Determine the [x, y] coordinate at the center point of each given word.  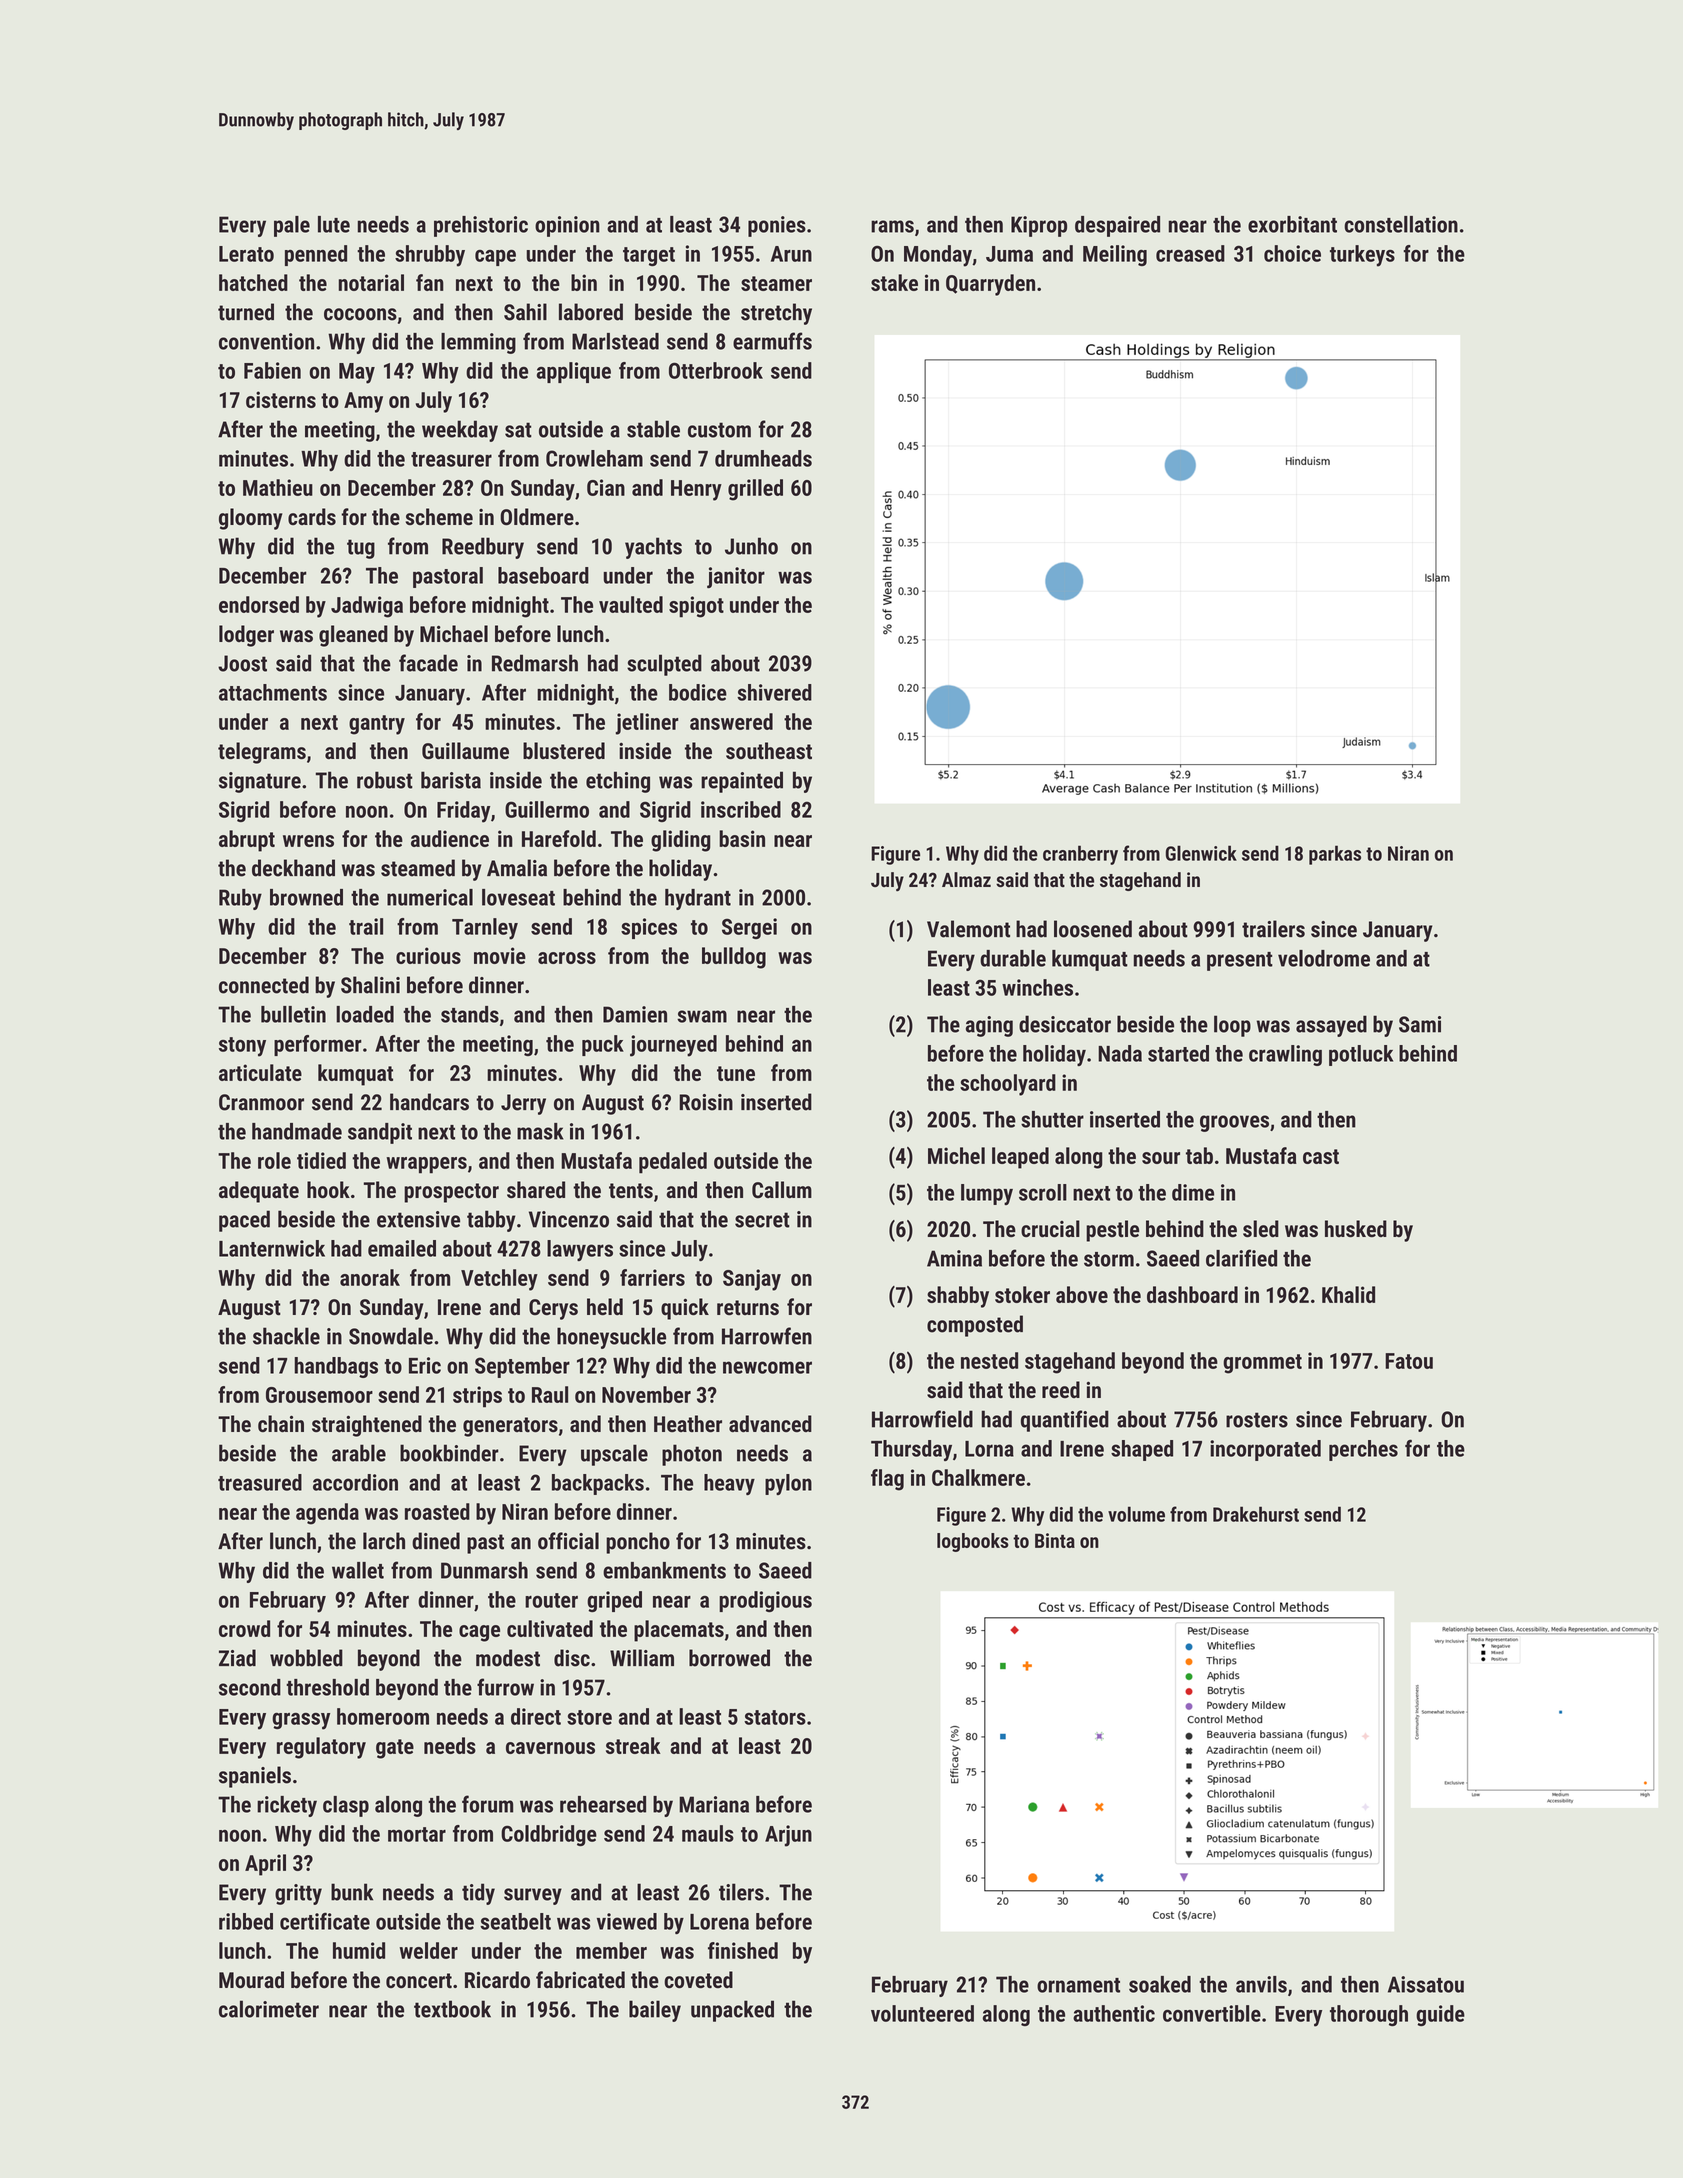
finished [743, 1950]
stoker [1022, 1294]
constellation [1401, 224]
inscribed [741, 809]
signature [260, 782]
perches [1363, 1450]
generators [510, 1427]
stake [894, 282]
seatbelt [515, 1921]
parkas [1335, 855]
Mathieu [278, 487]
